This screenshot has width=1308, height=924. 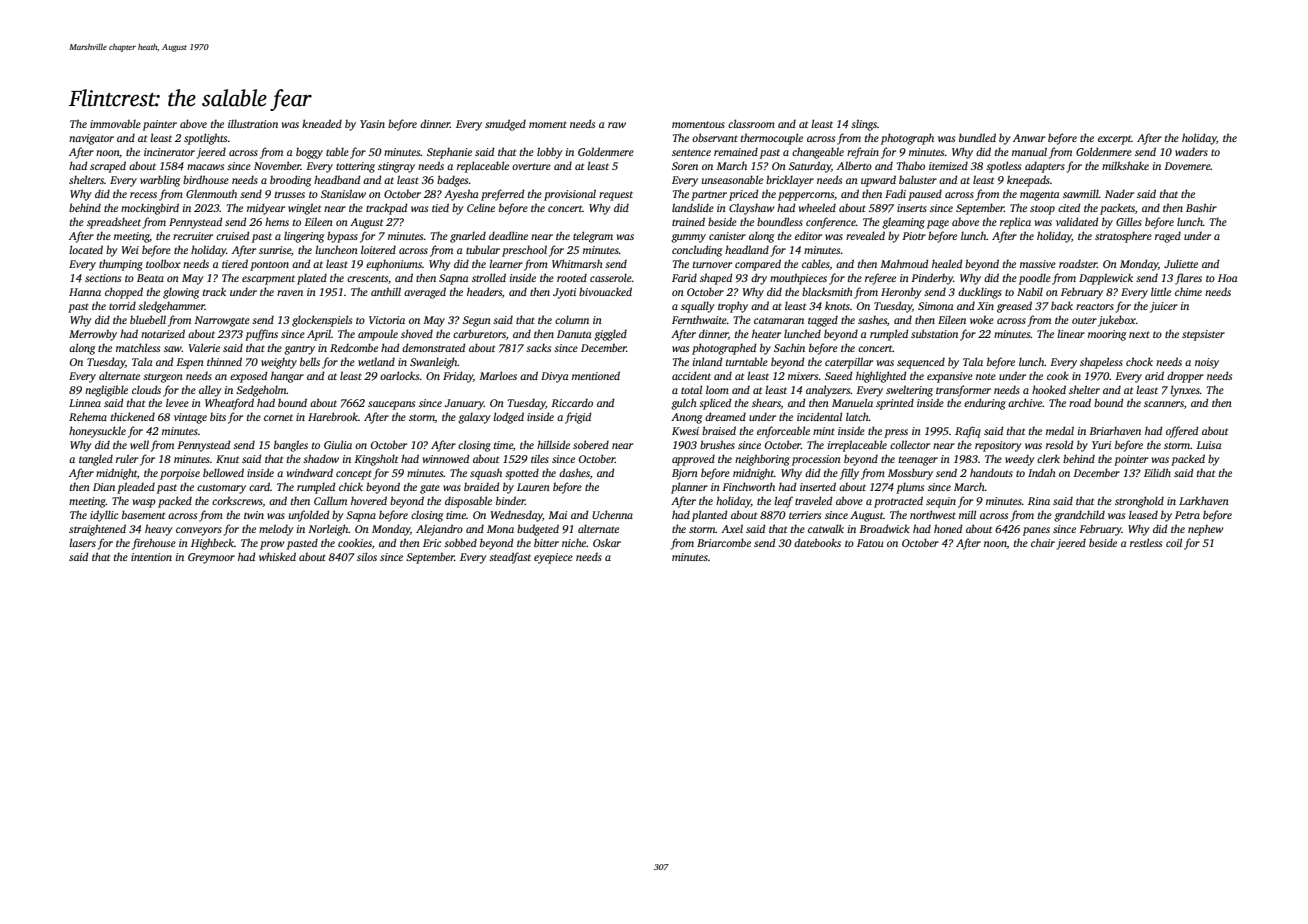 I want to click on adapters, so click(x=1045, y=167).
